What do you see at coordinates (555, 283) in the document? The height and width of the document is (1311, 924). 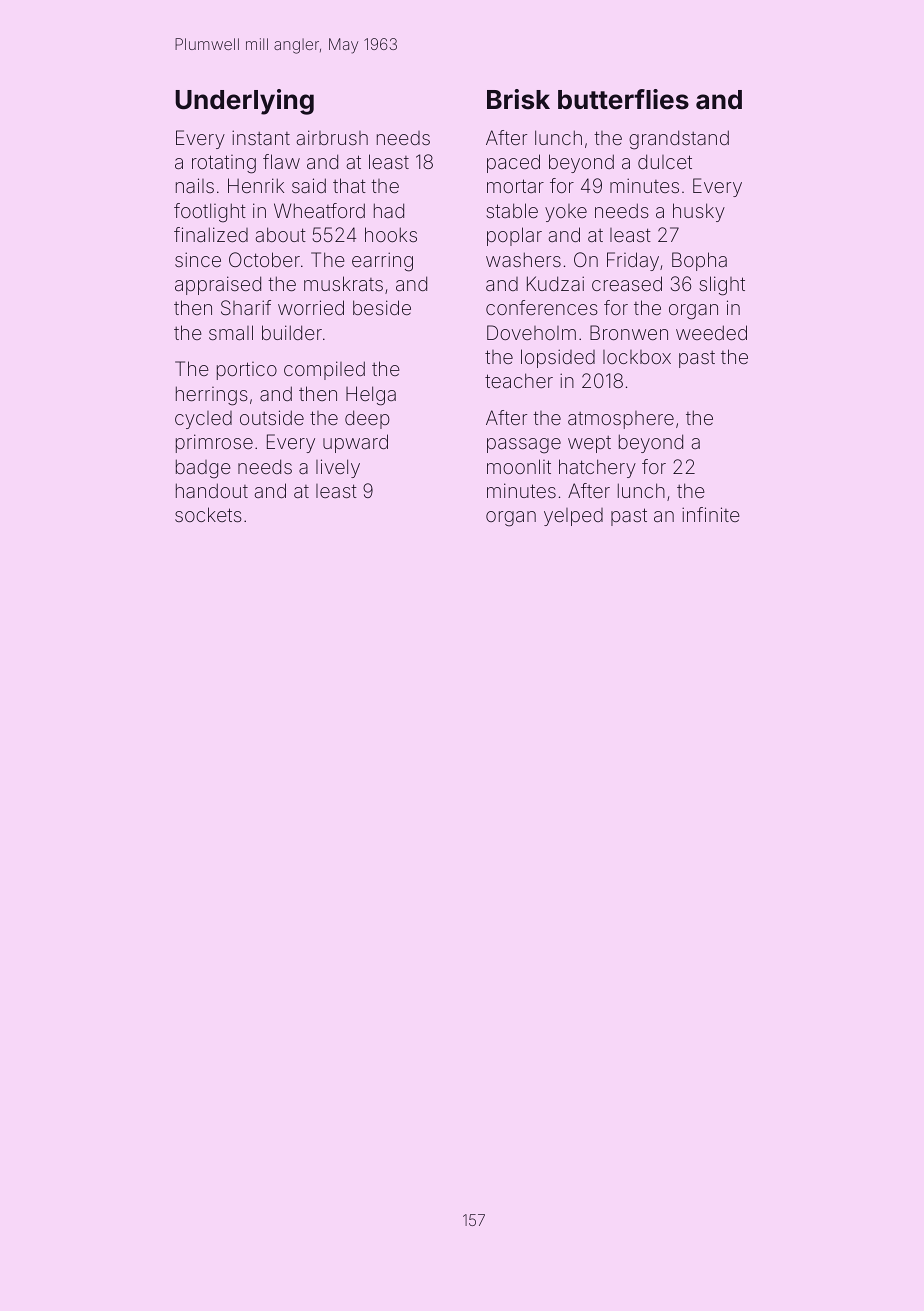 I see `Kudzai` at bounding box center [555, 283].
